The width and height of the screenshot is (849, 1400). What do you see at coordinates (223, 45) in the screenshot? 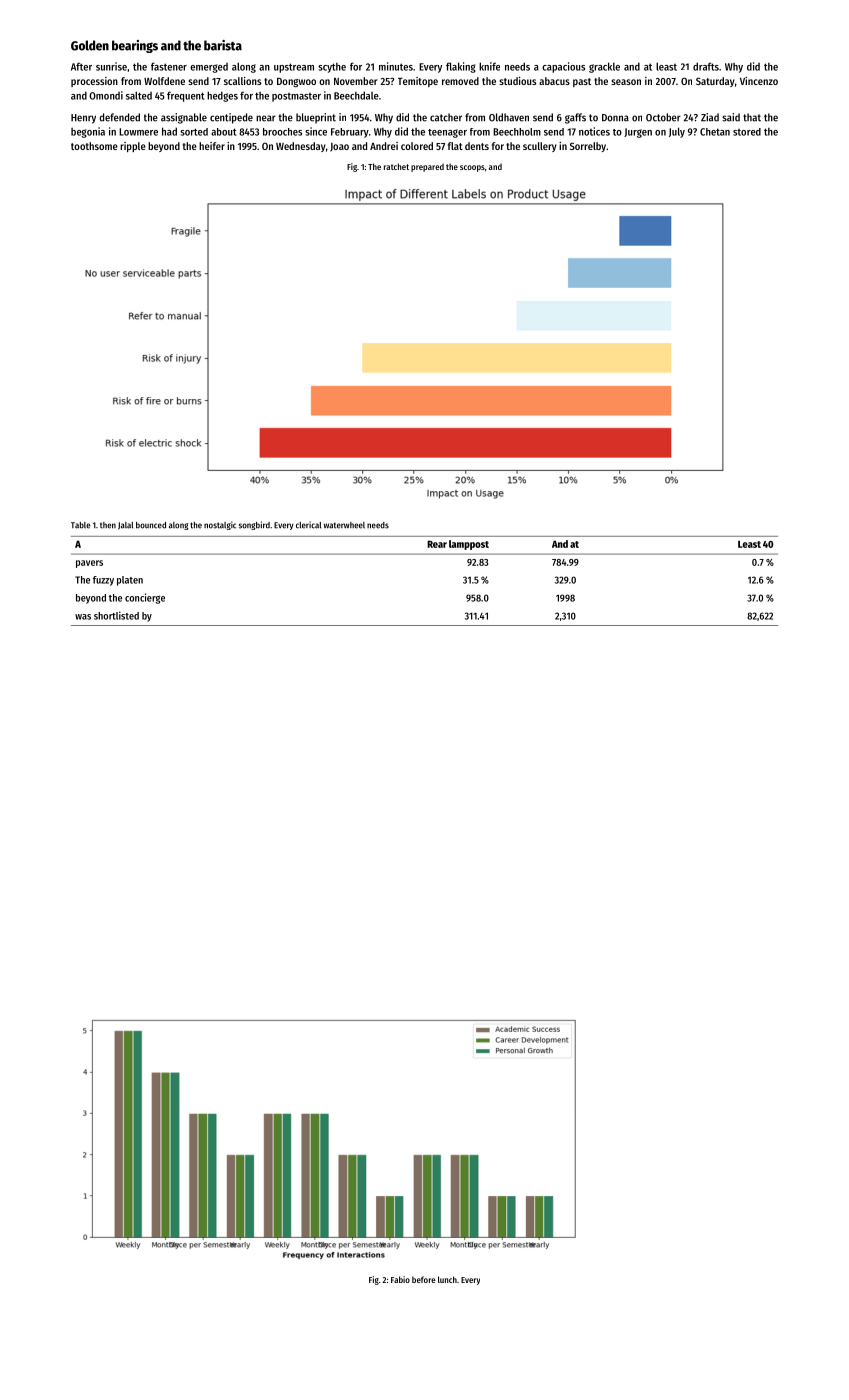
I see `barista` at bounding box center [223, 45].
